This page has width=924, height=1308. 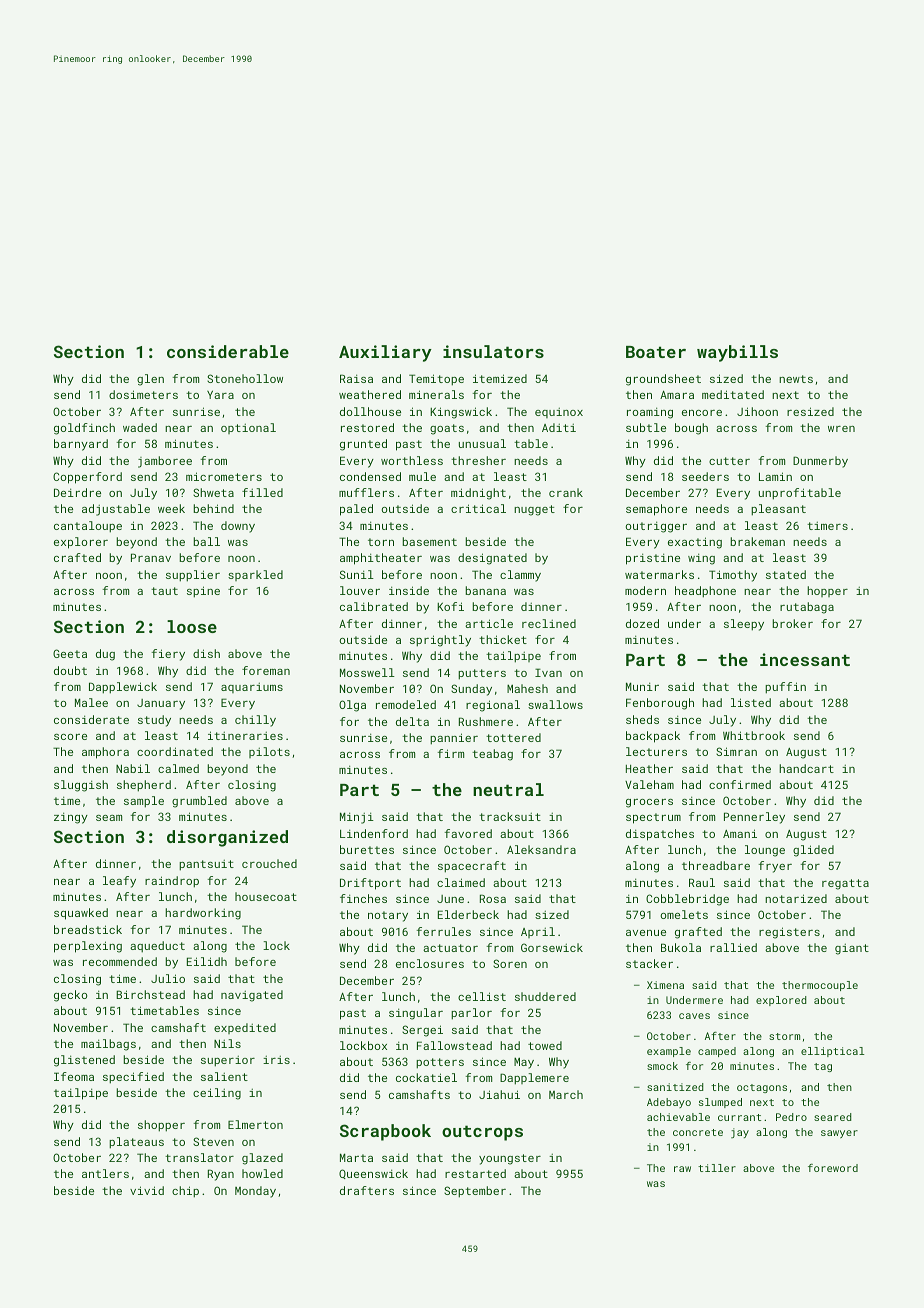 What do you see at coordinates (642, 686) in the page?
I see `Munir` at bounding box center [642, 686].
